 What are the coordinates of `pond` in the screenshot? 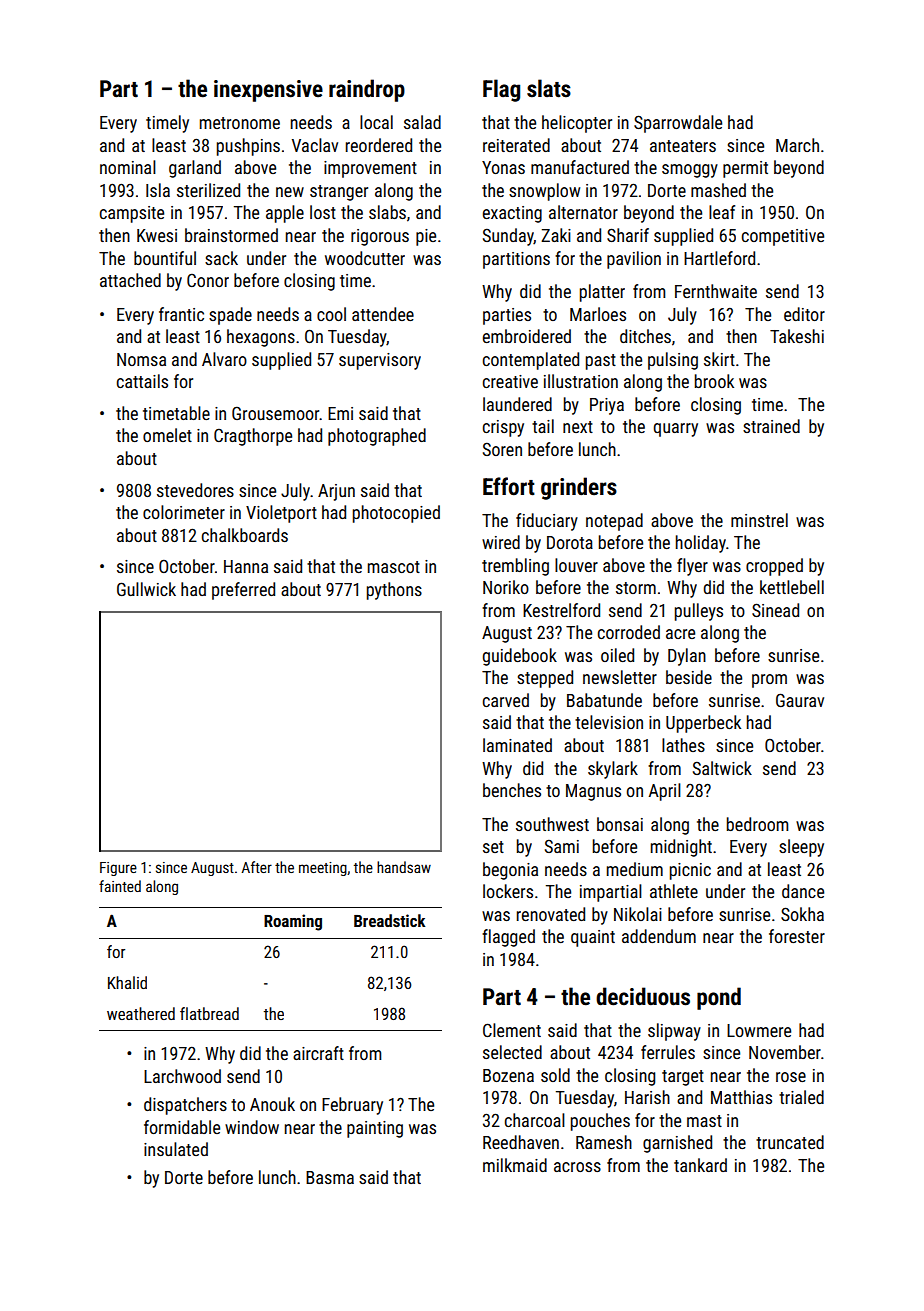 It's located at (719, 998).
